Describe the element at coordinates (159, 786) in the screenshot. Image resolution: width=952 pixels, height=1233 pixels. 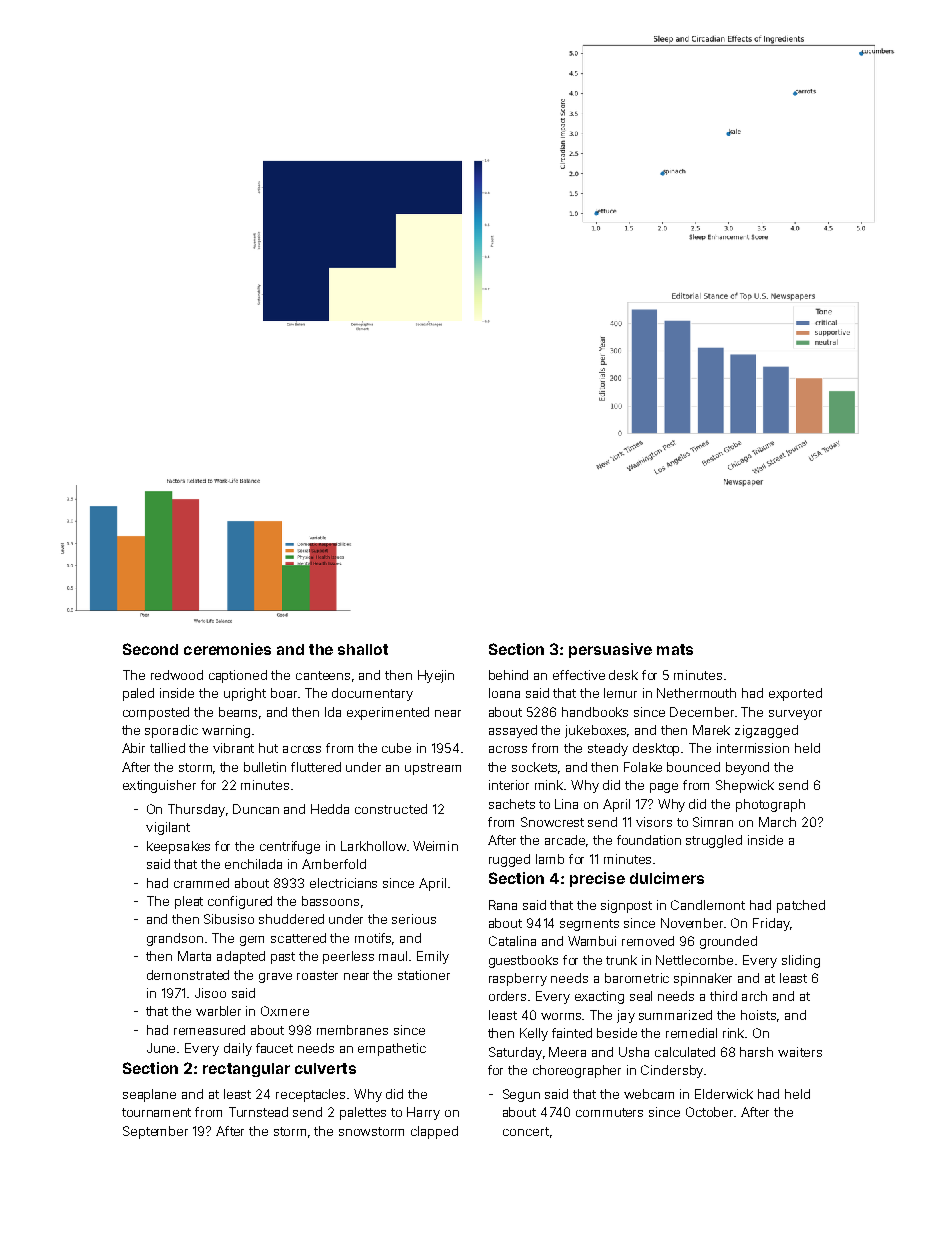
I see `extinguisher` at that location.
